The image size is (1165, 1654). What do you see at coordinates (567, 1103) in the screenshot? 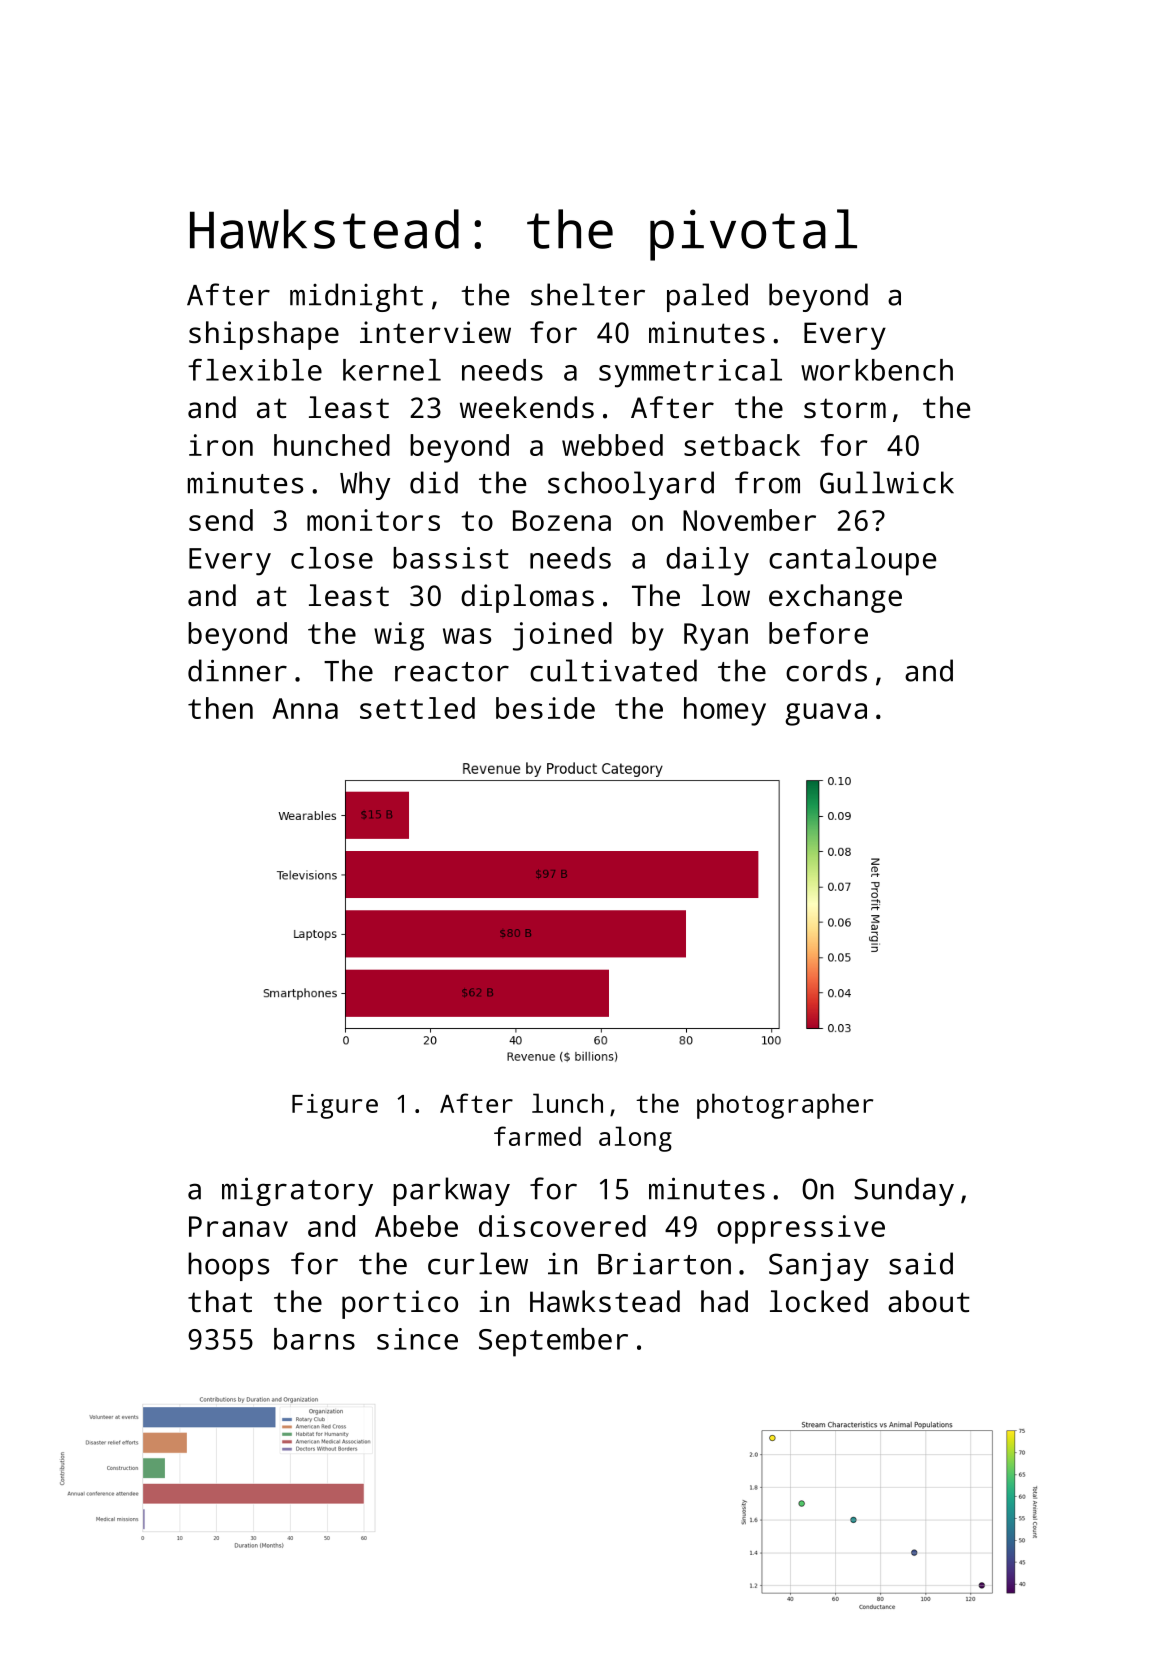
I see `lunch` at bounding box center [567, 1103].
